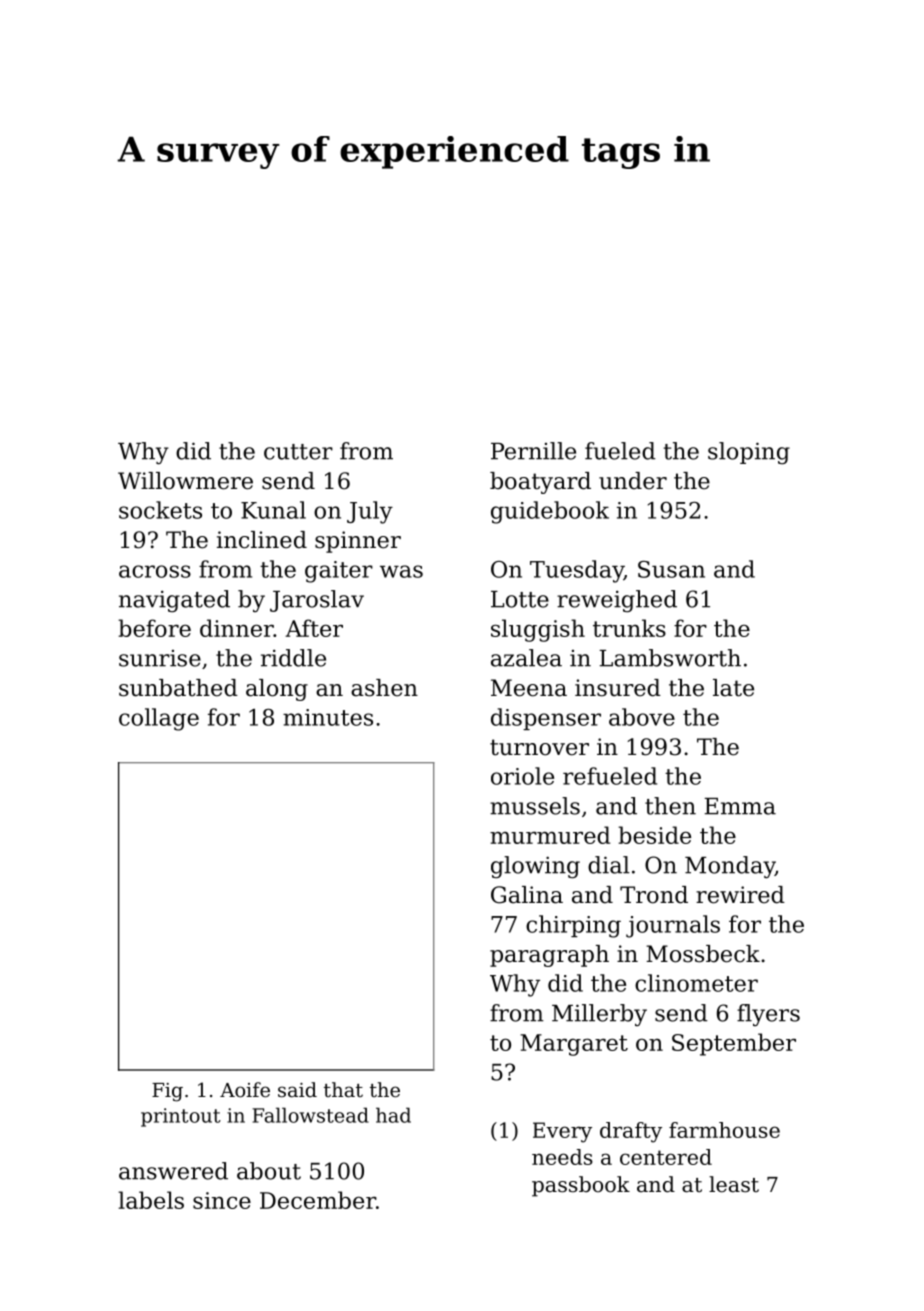 Image resolution: width=924 pixels, height=1311 pixels. I want to click on insured, so click(618, 688).
